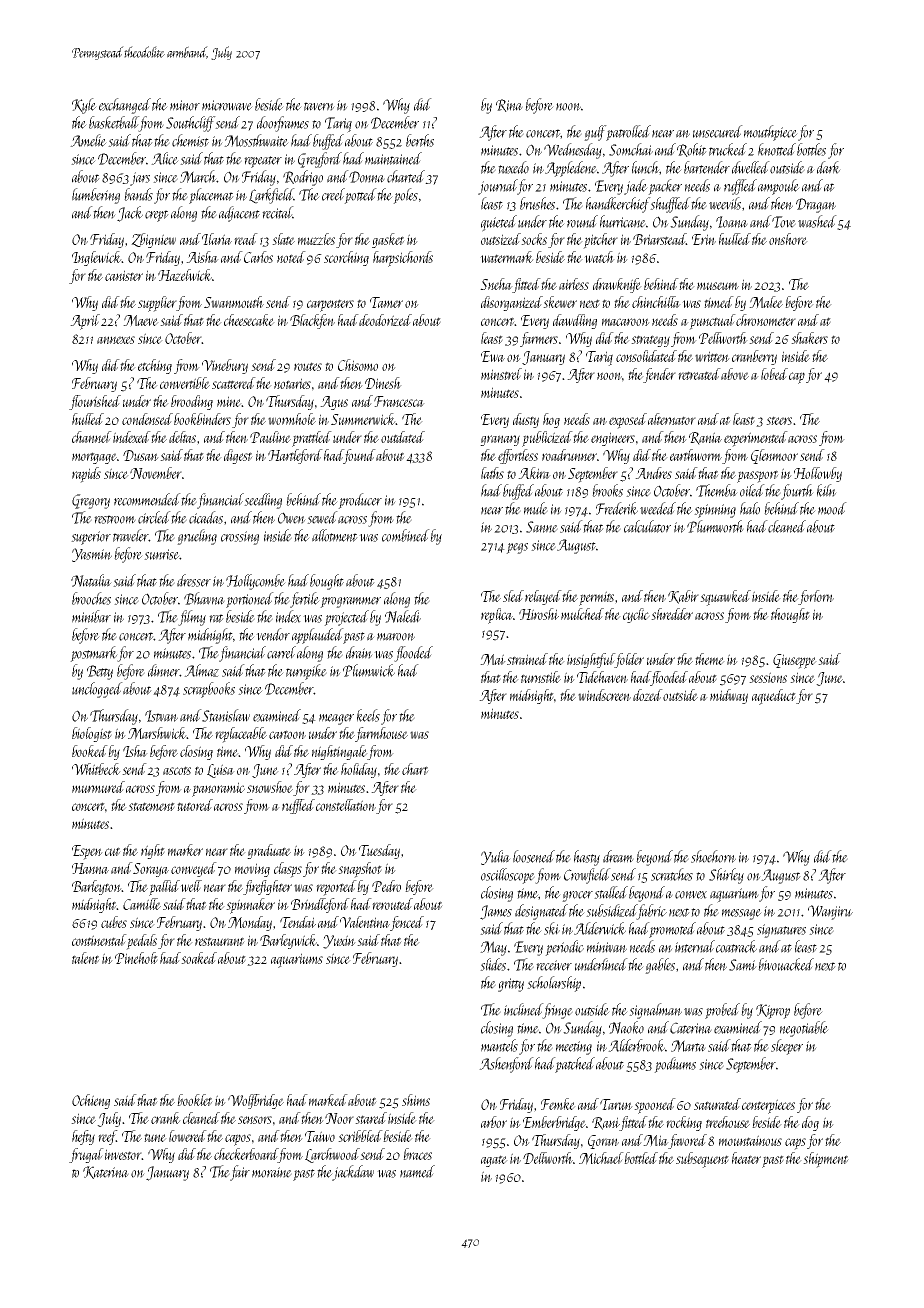 The image size is (924, 1308). I want to click on loosened, so click(534, 856).
